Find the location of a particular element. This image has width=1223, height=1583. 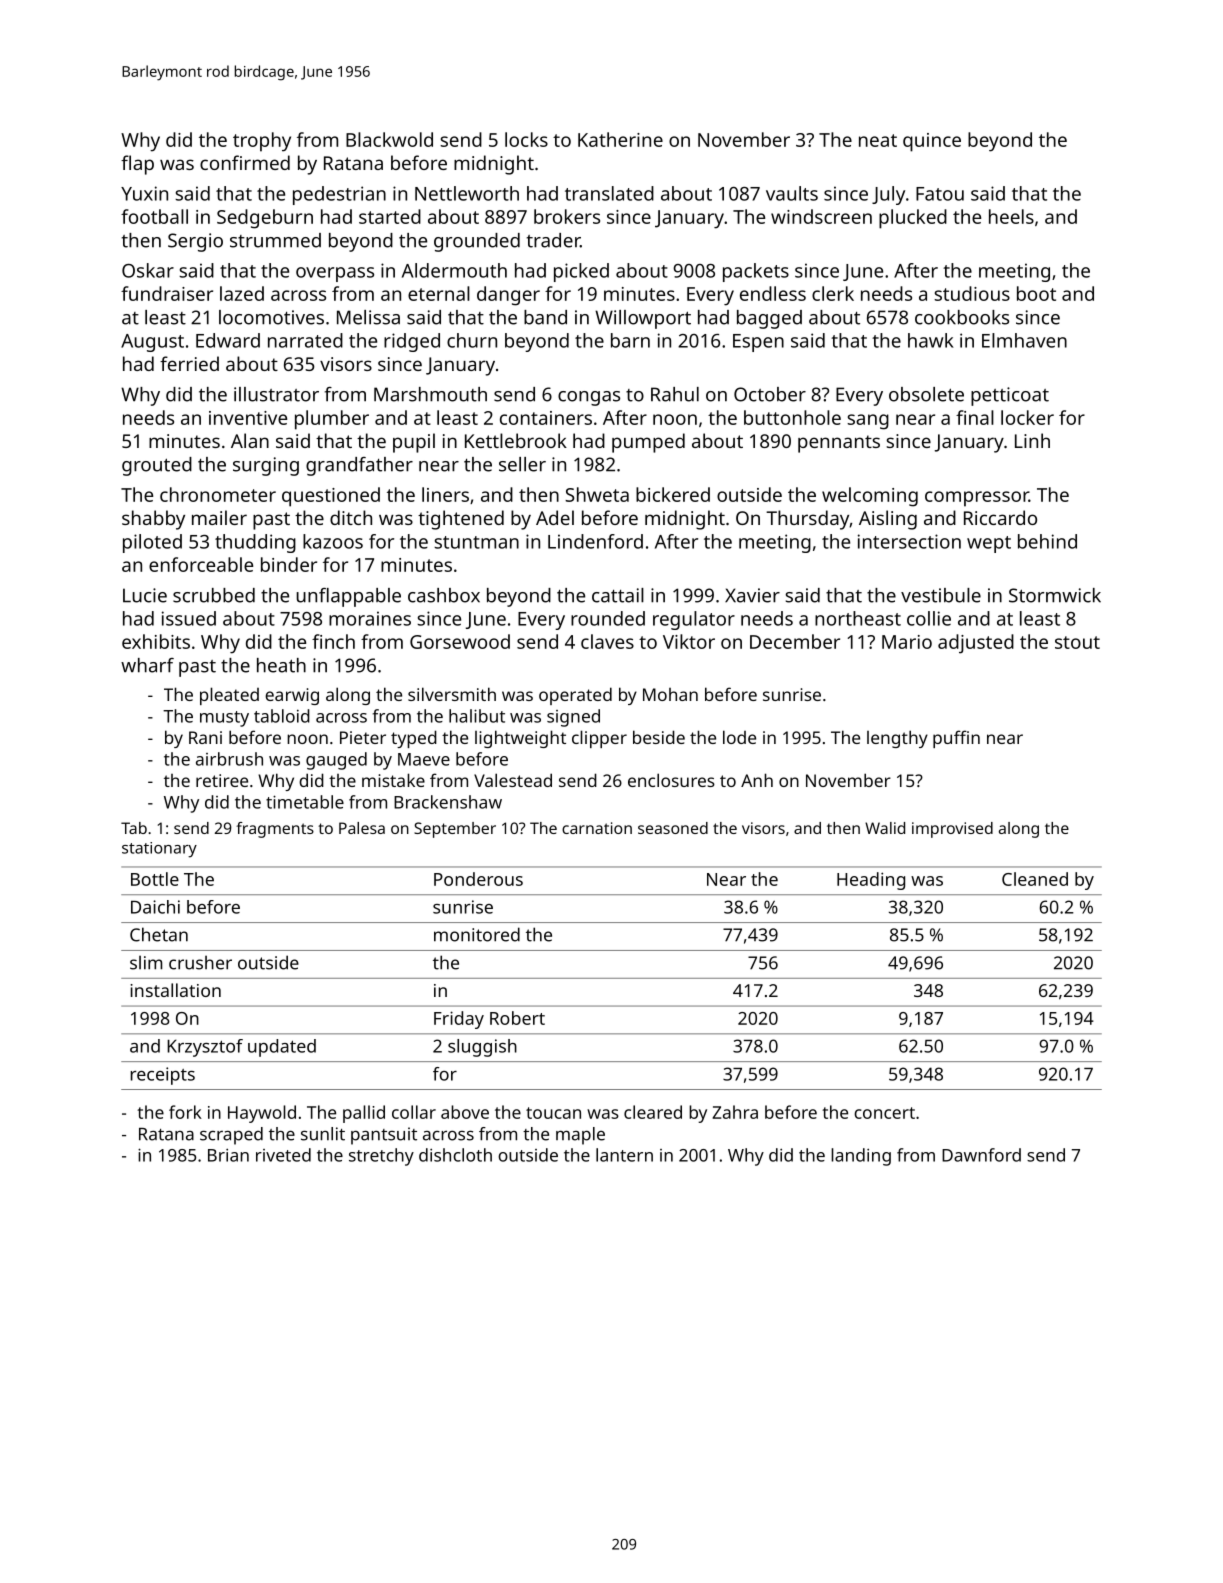

improvised is located at coordinates (952, 830).
